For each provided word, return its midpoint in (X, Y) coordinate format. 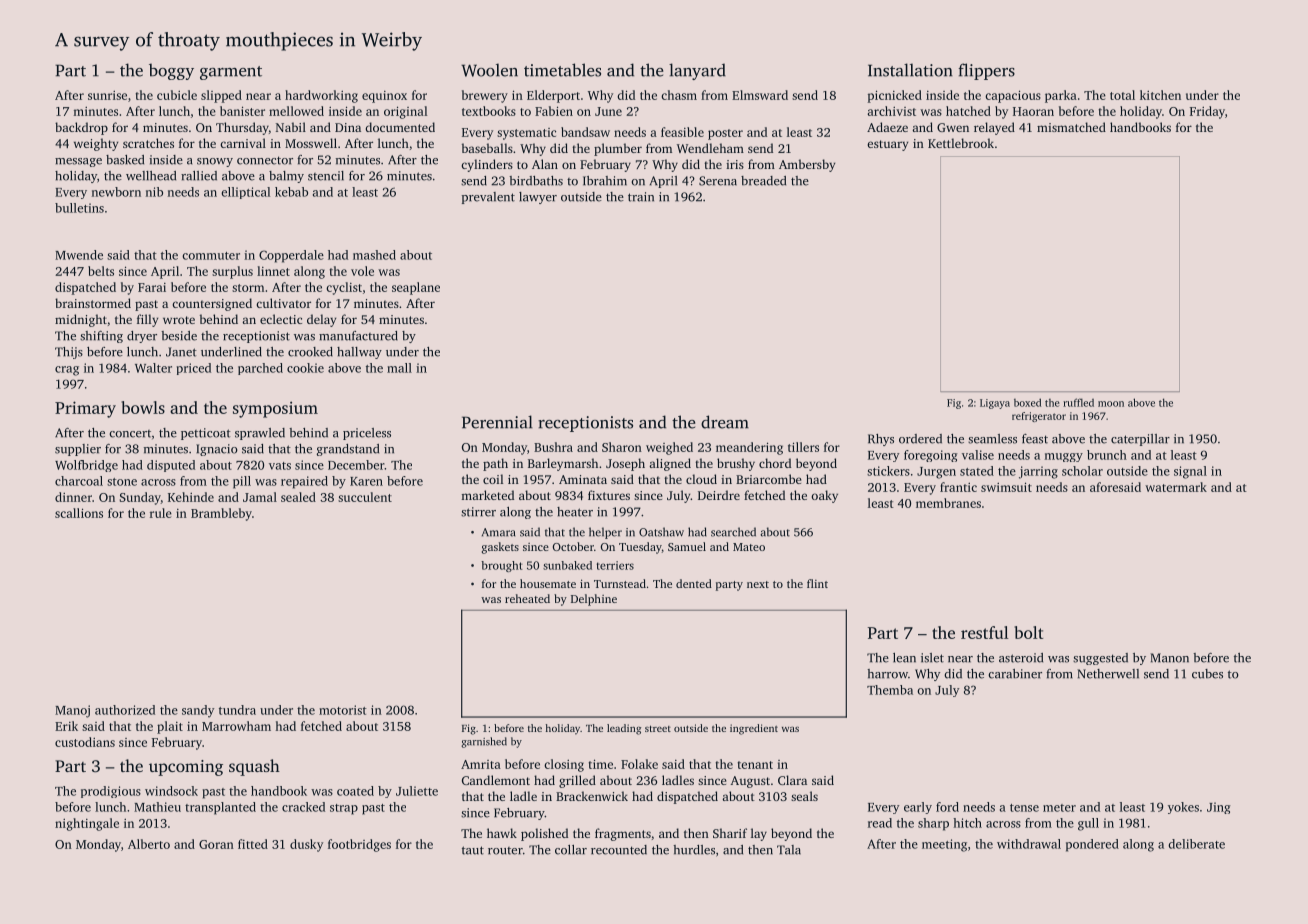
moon (1111, 404)
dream (725, 422)
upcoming (186, 768)
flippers (986, 71)
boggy (171, 71)
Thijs (69, 353)
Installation (910, 70)
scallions (79, 513)
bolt (1028, 632)
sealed (298, 497)
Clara (792, 780)
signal (1190, 472)
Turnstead (620, 583)
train (641, 197)
